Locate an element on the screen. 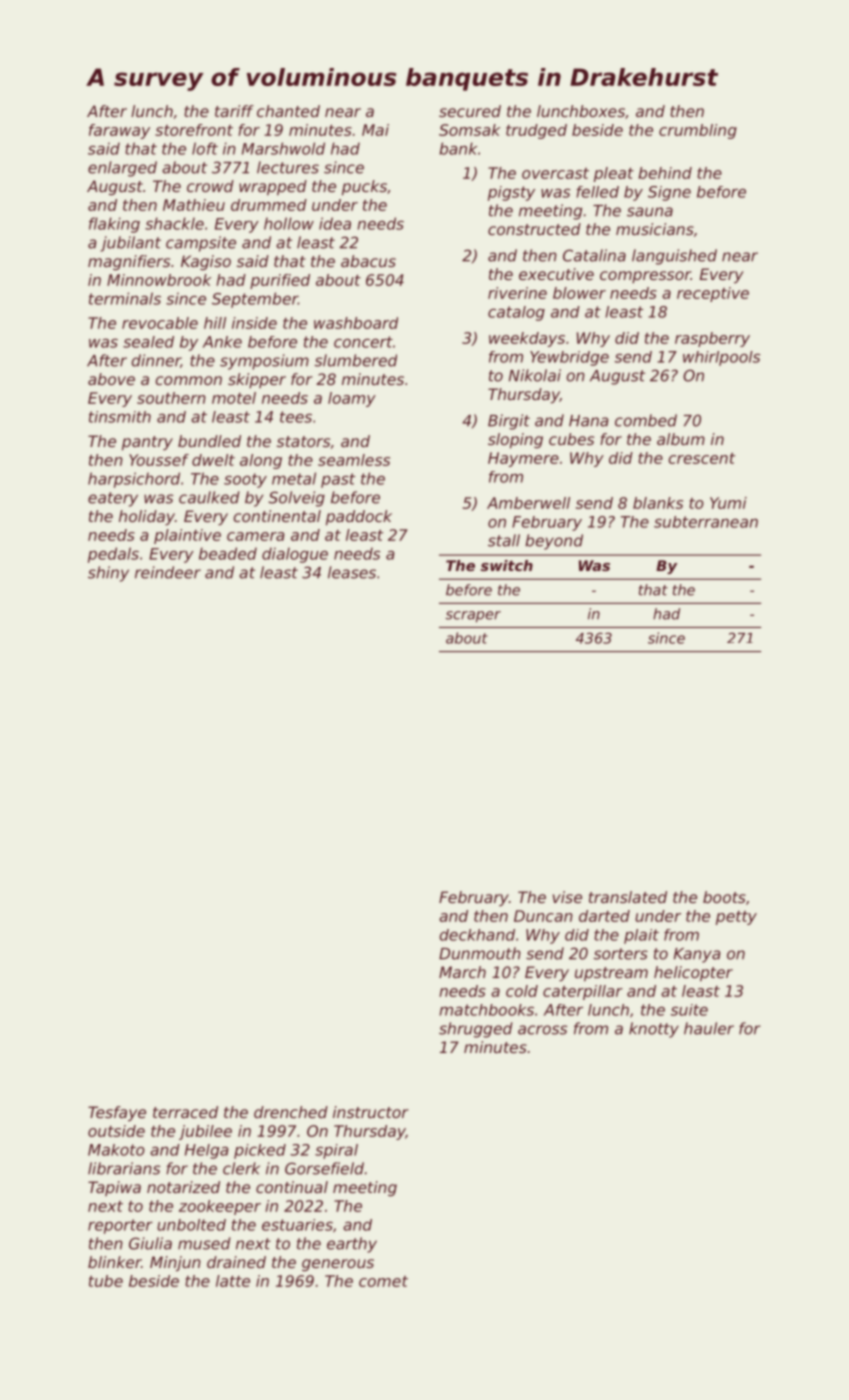 This screenshot has width=849, height=1400. boots is located at coordinates (724, 897).
